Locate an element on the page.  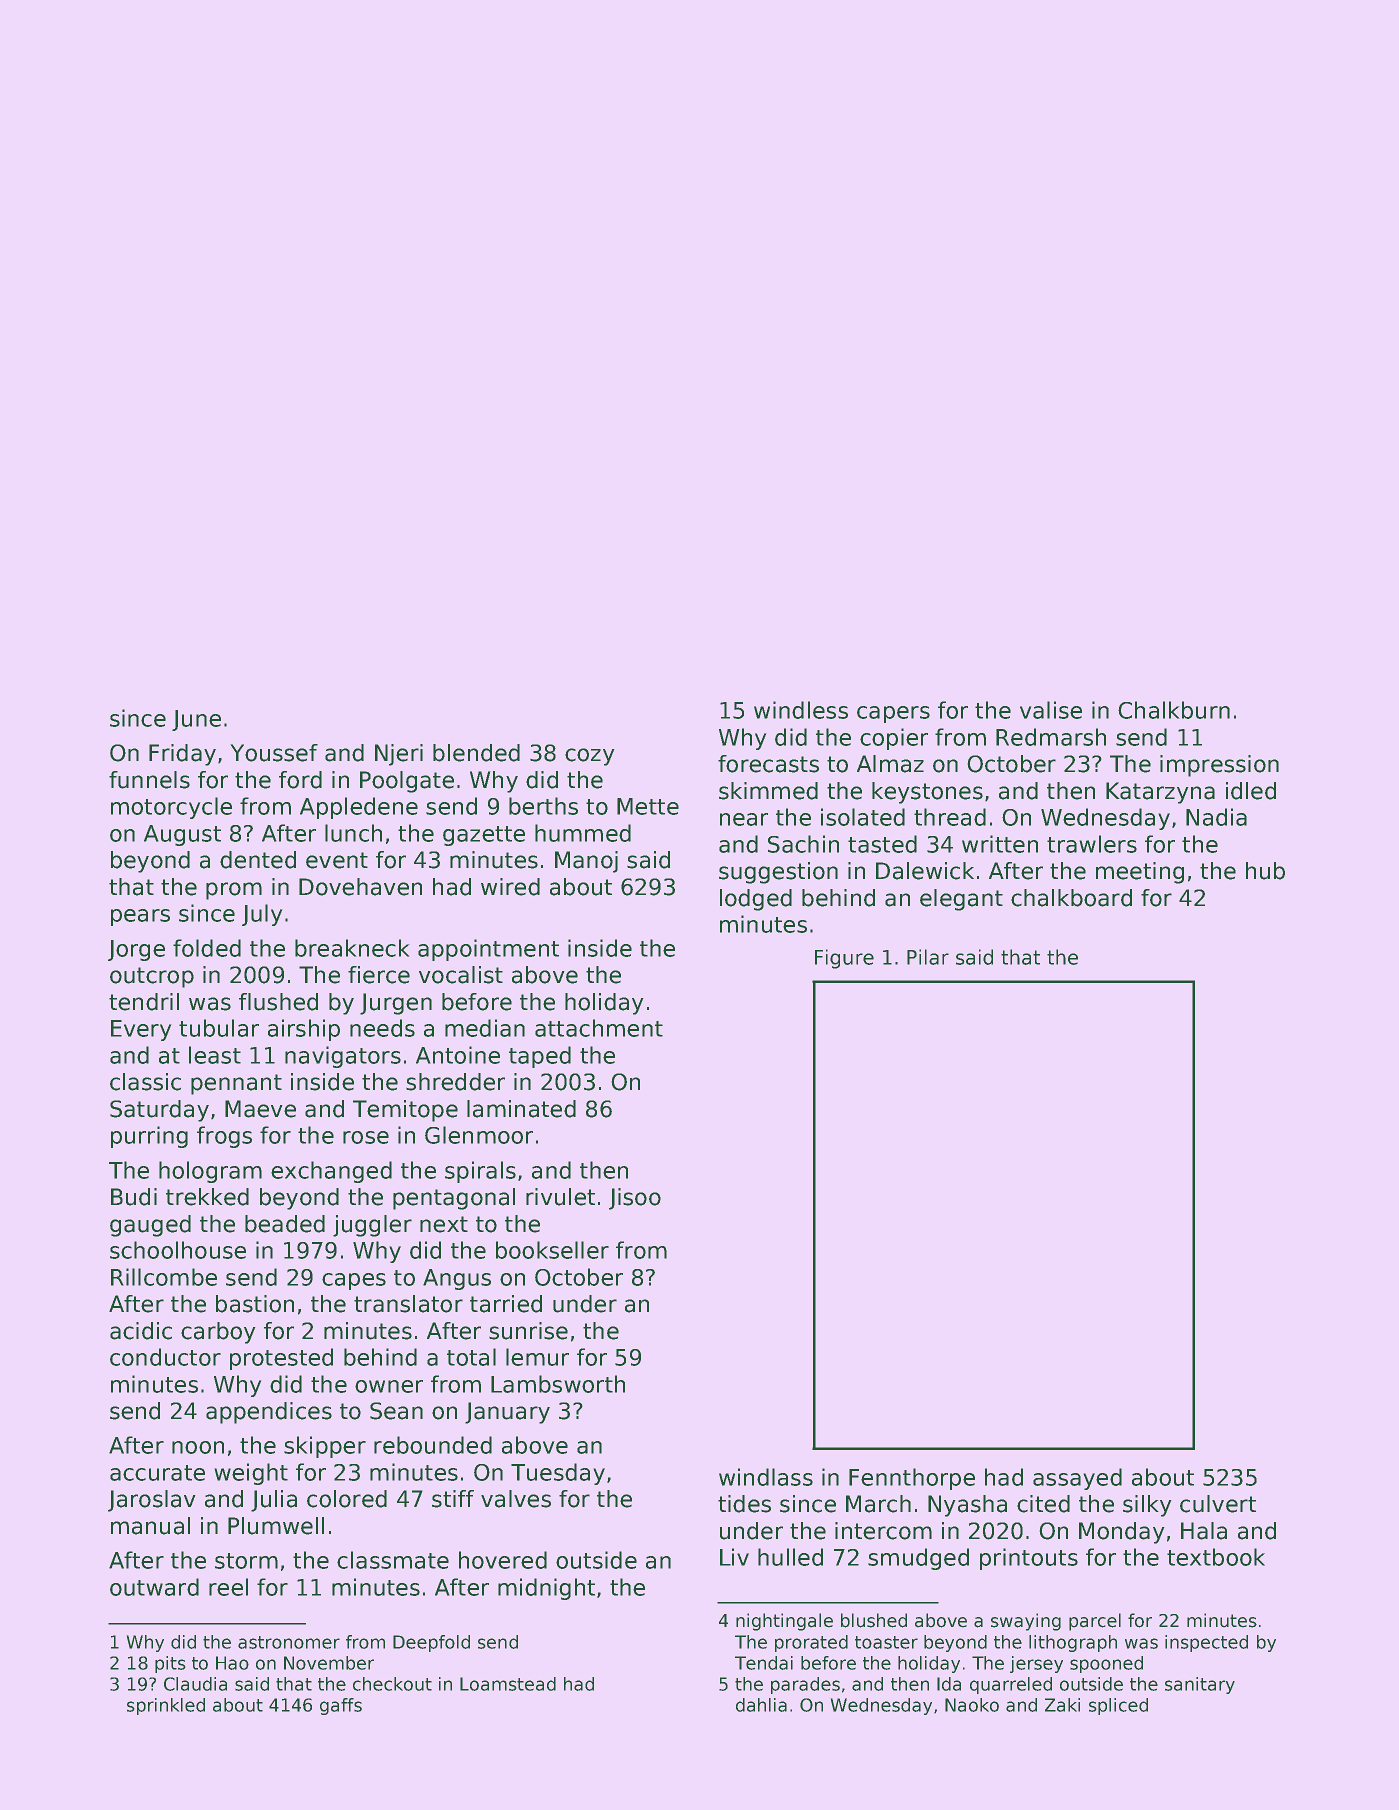
Tendai is located at coordinates (764, 1663).
